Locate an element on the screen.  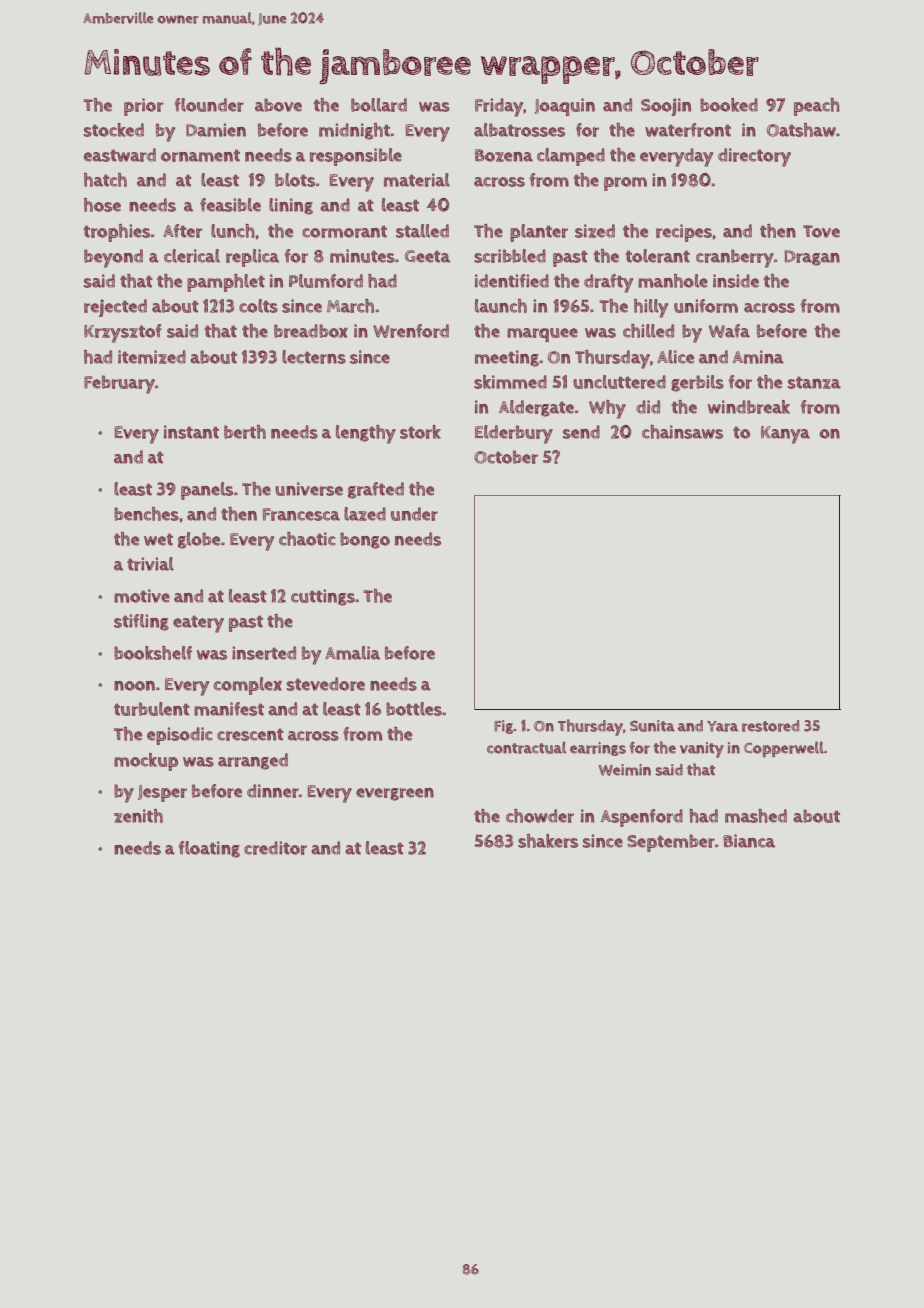
dinner is located at coordinates (273, 791).
